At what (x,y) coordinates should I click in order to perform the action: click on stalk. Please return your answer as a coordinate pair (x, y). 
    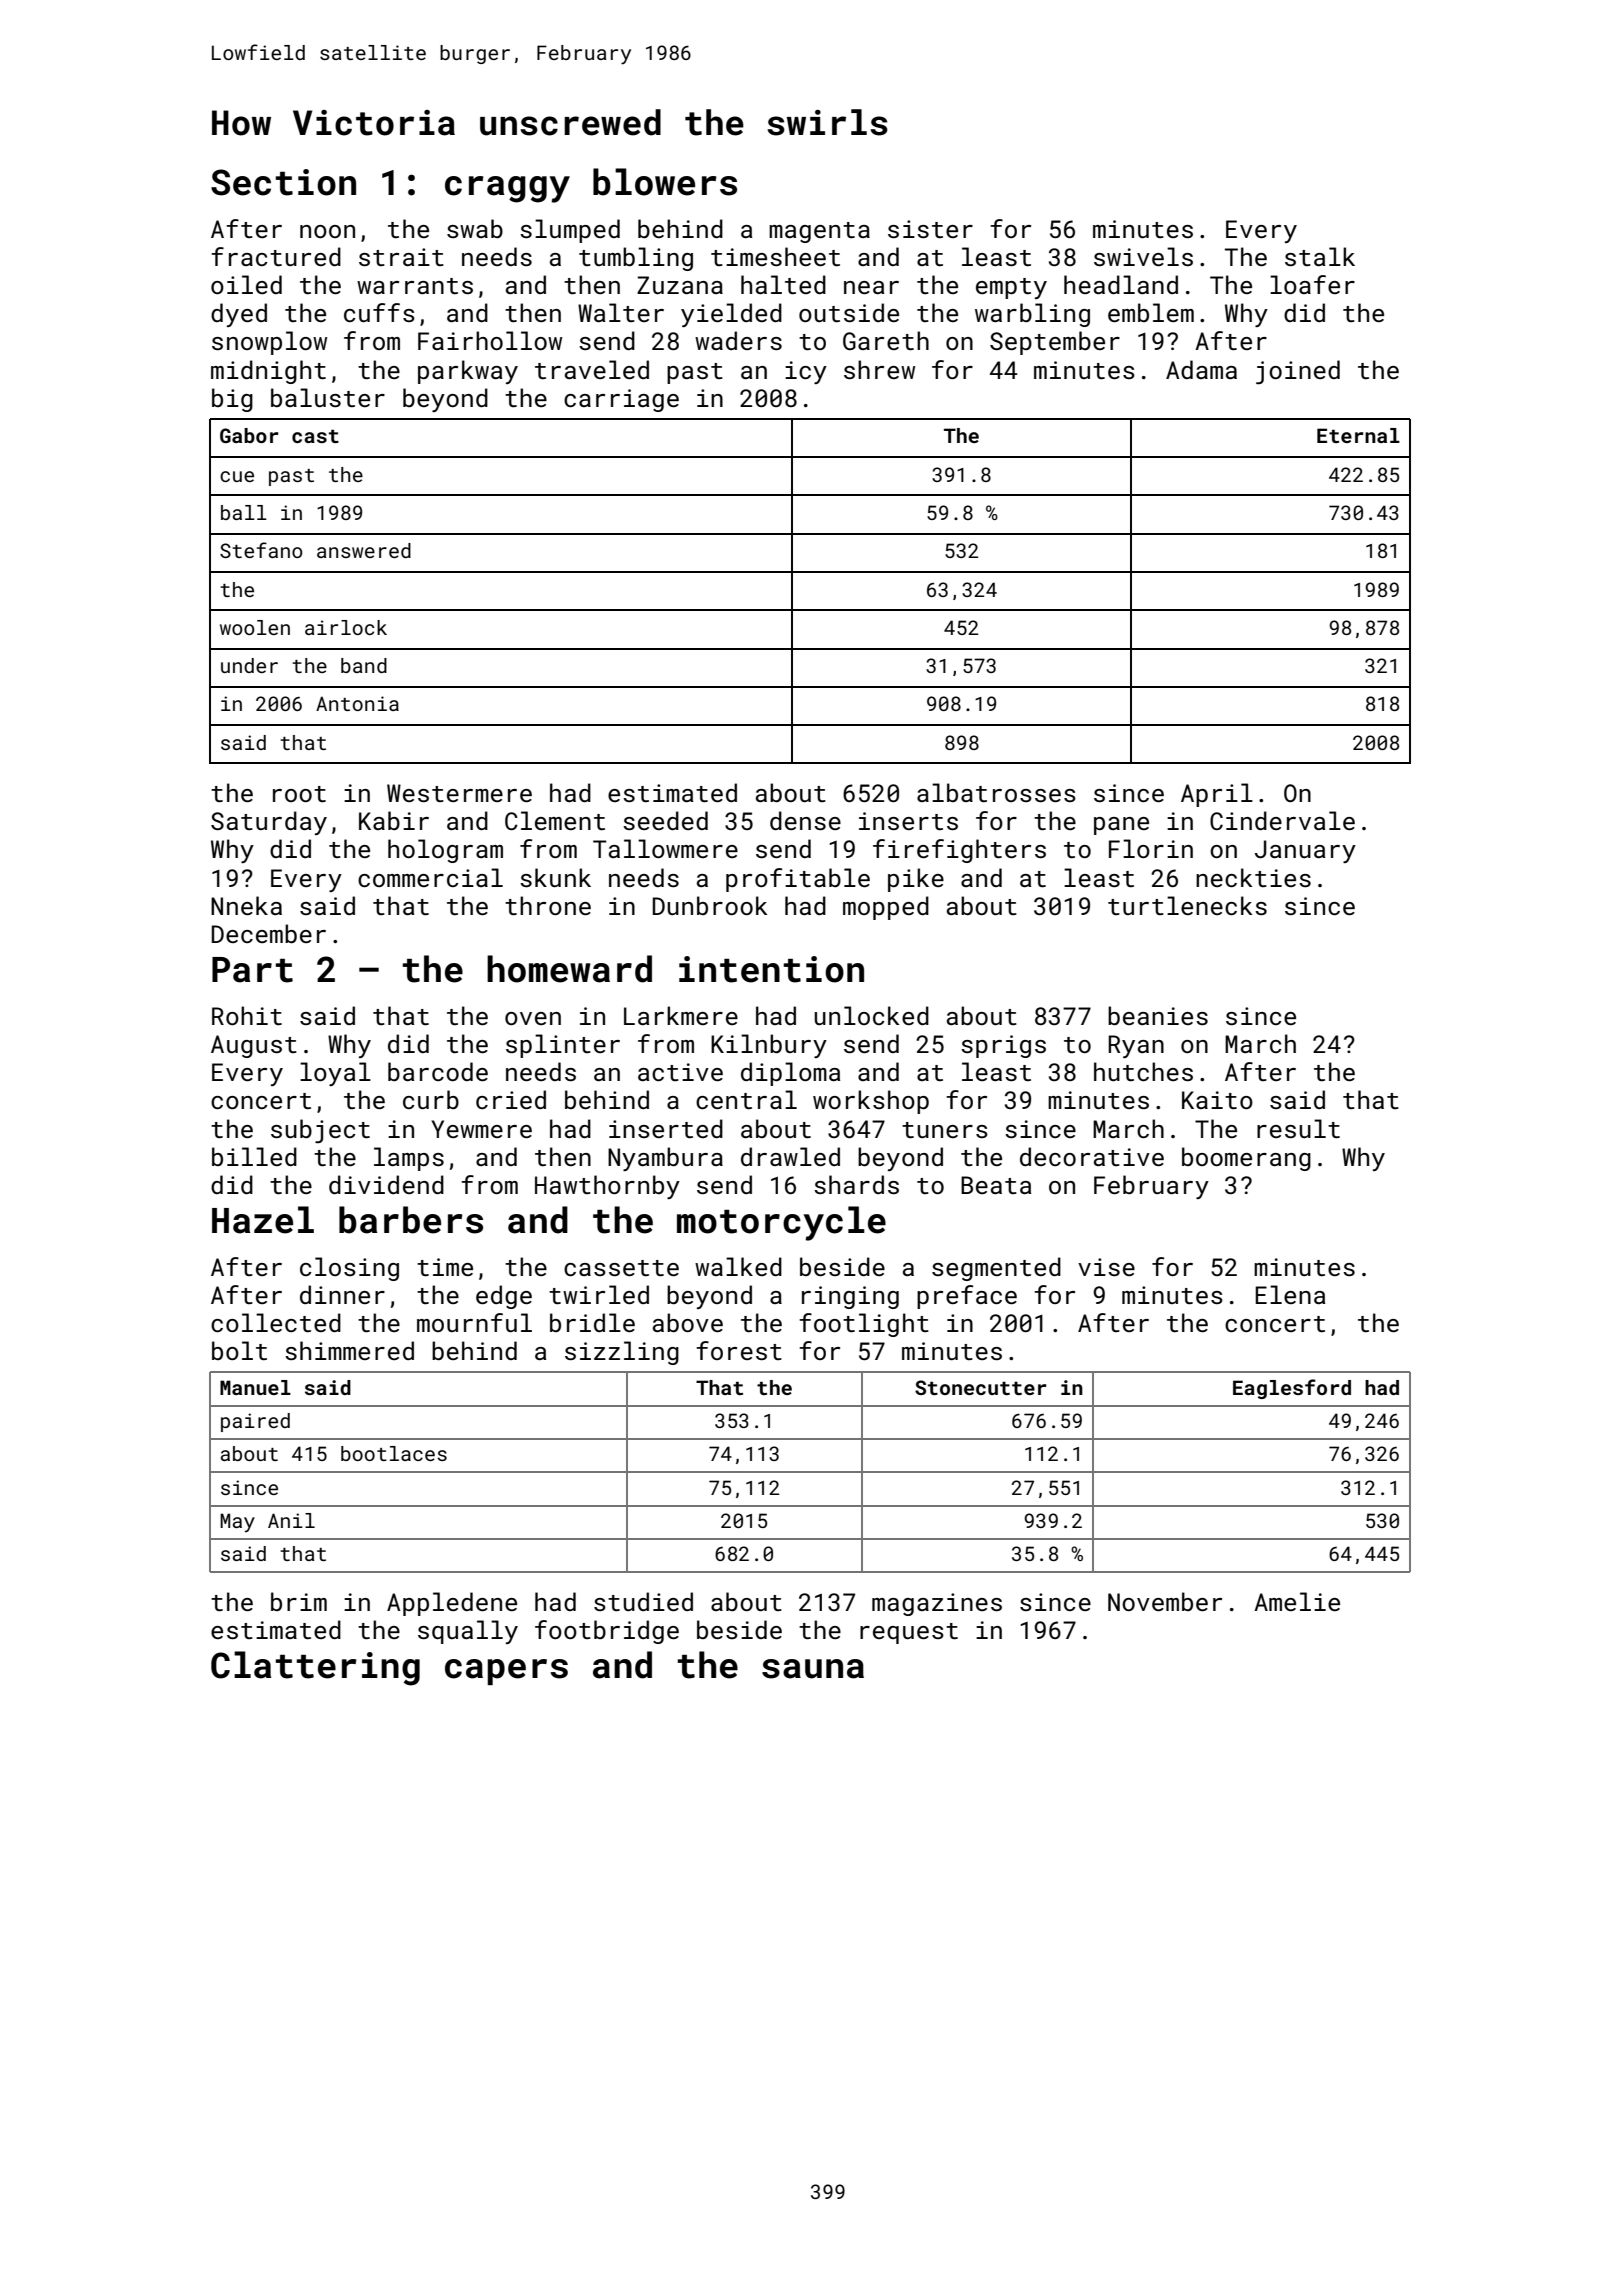
    Looking at the image, I should click on (1320, 256).
